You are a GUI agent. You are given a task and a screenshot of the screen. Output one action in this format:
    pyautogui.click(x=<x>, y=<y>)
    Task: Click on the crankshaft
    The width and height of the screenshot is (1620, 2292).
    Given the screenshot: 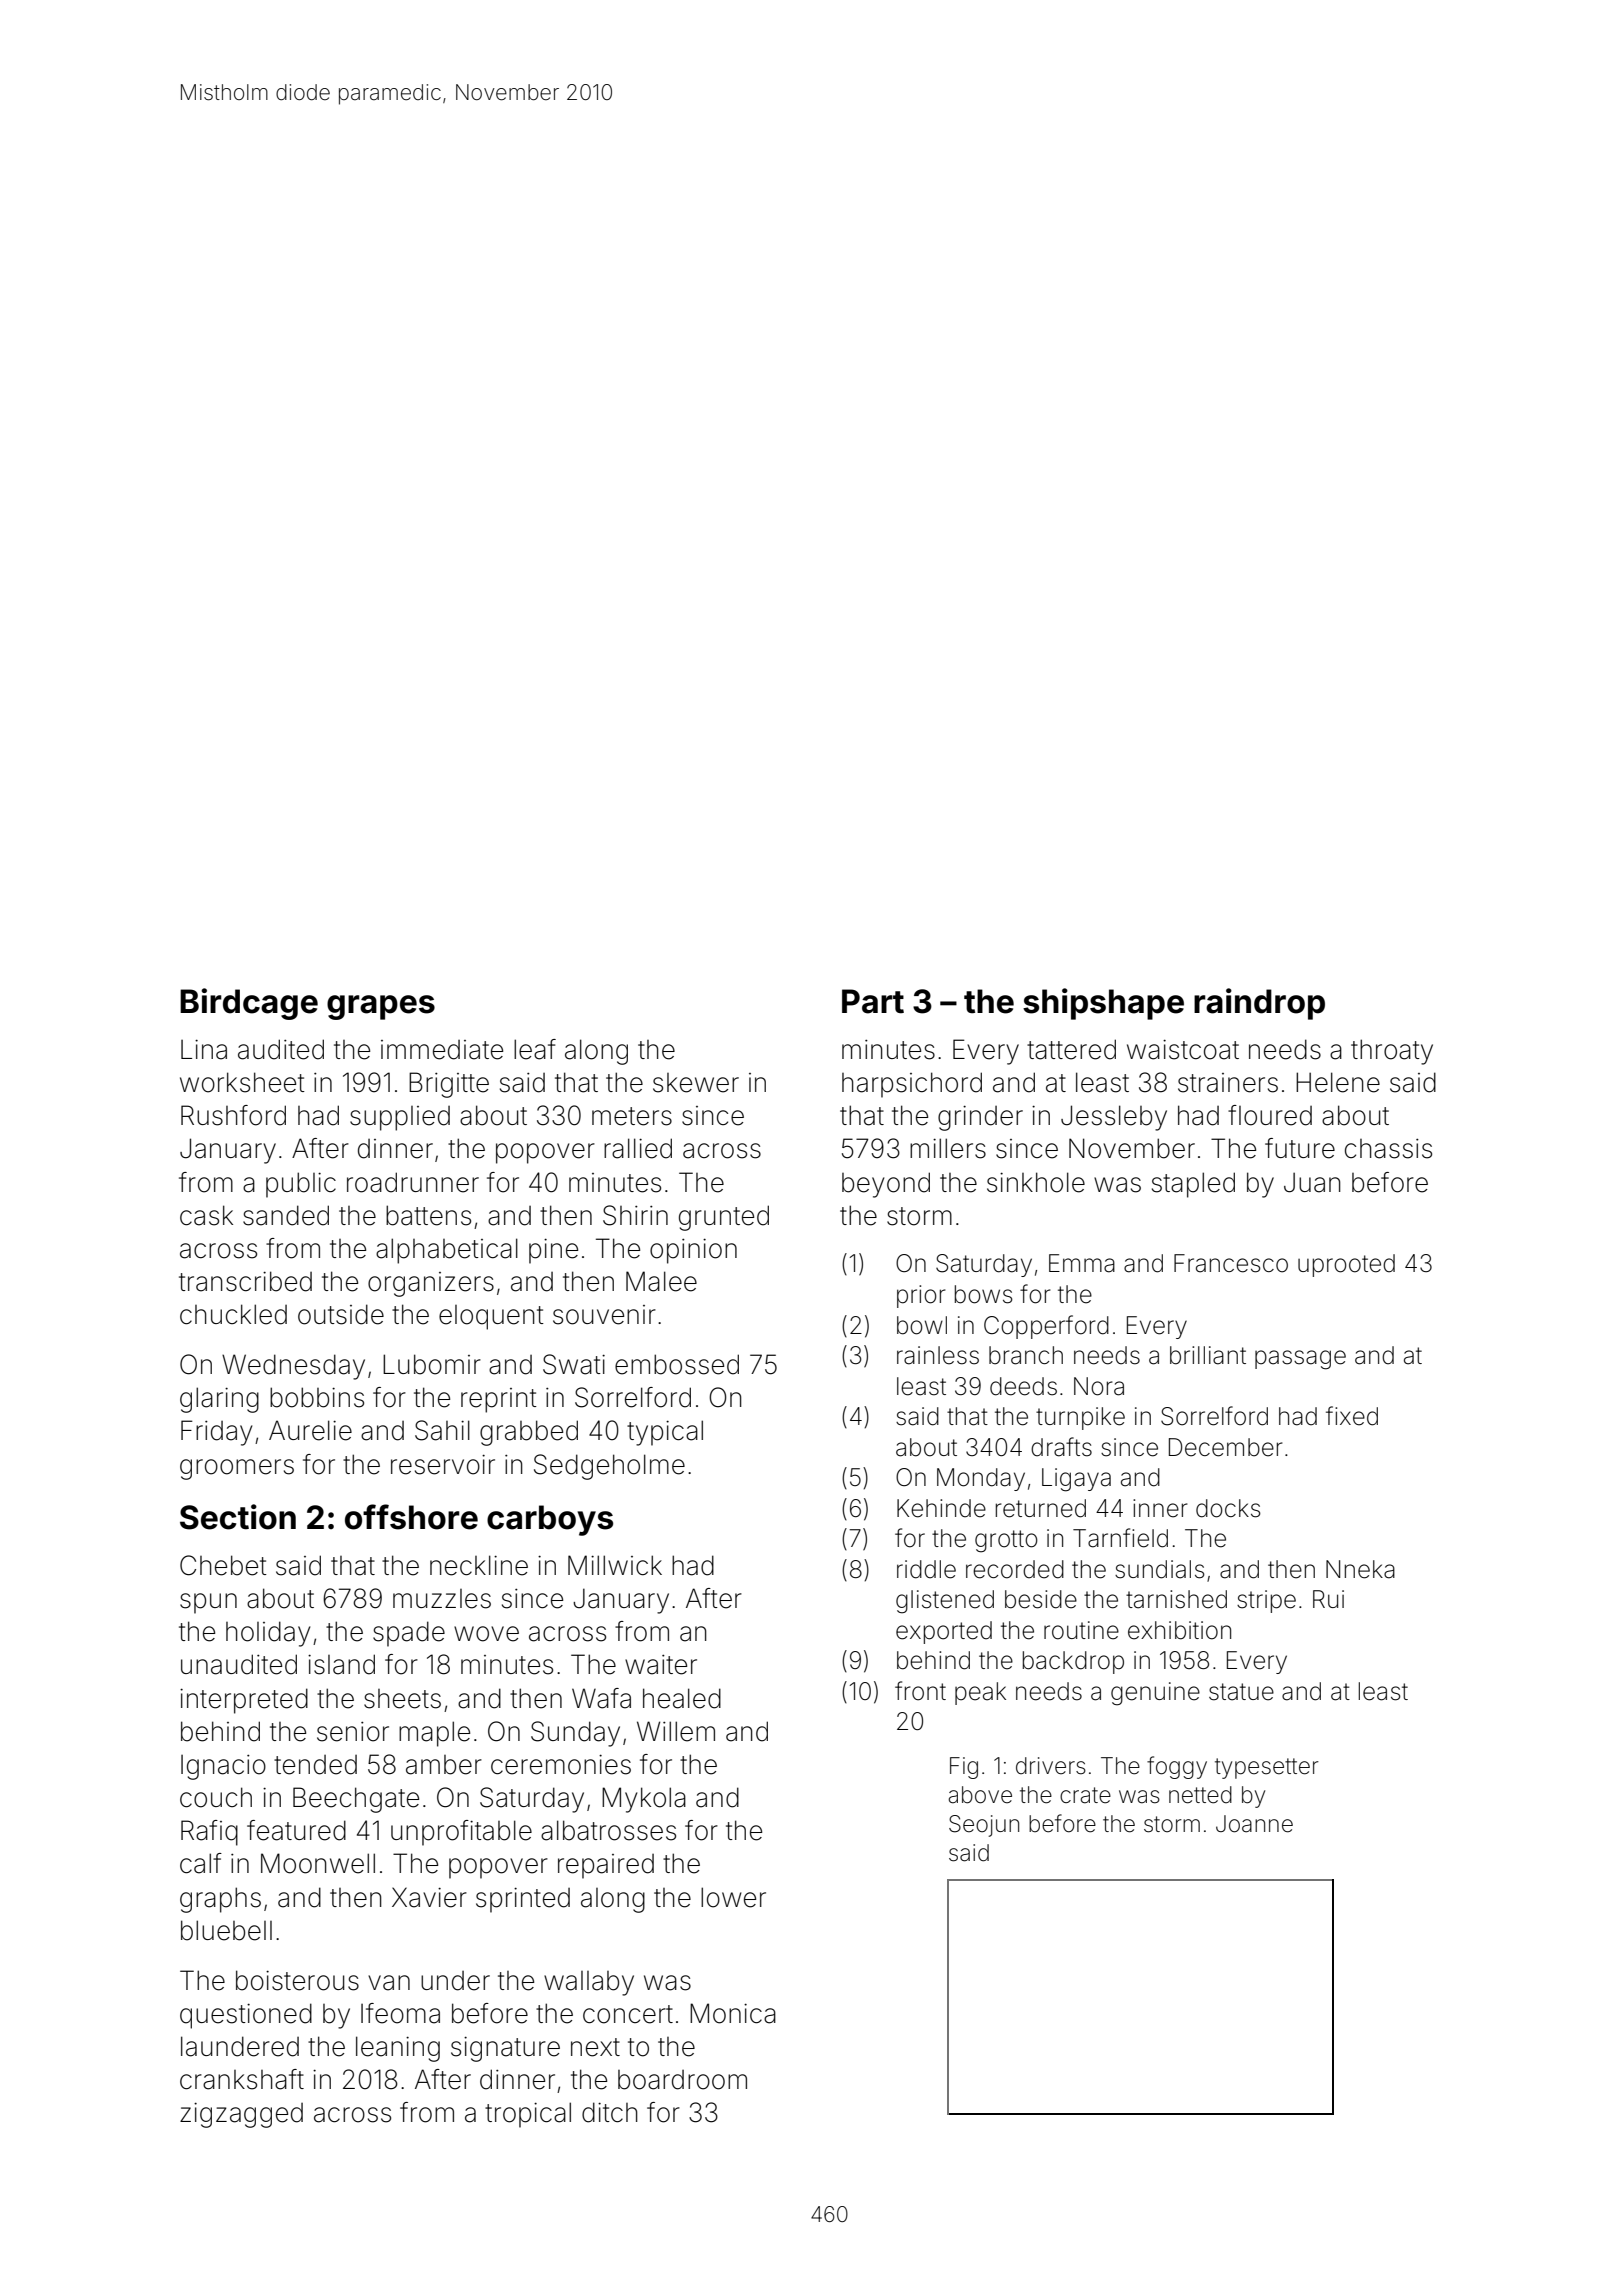 What is the action you would take?
    pyautogui.click(x=242, y=2079)
